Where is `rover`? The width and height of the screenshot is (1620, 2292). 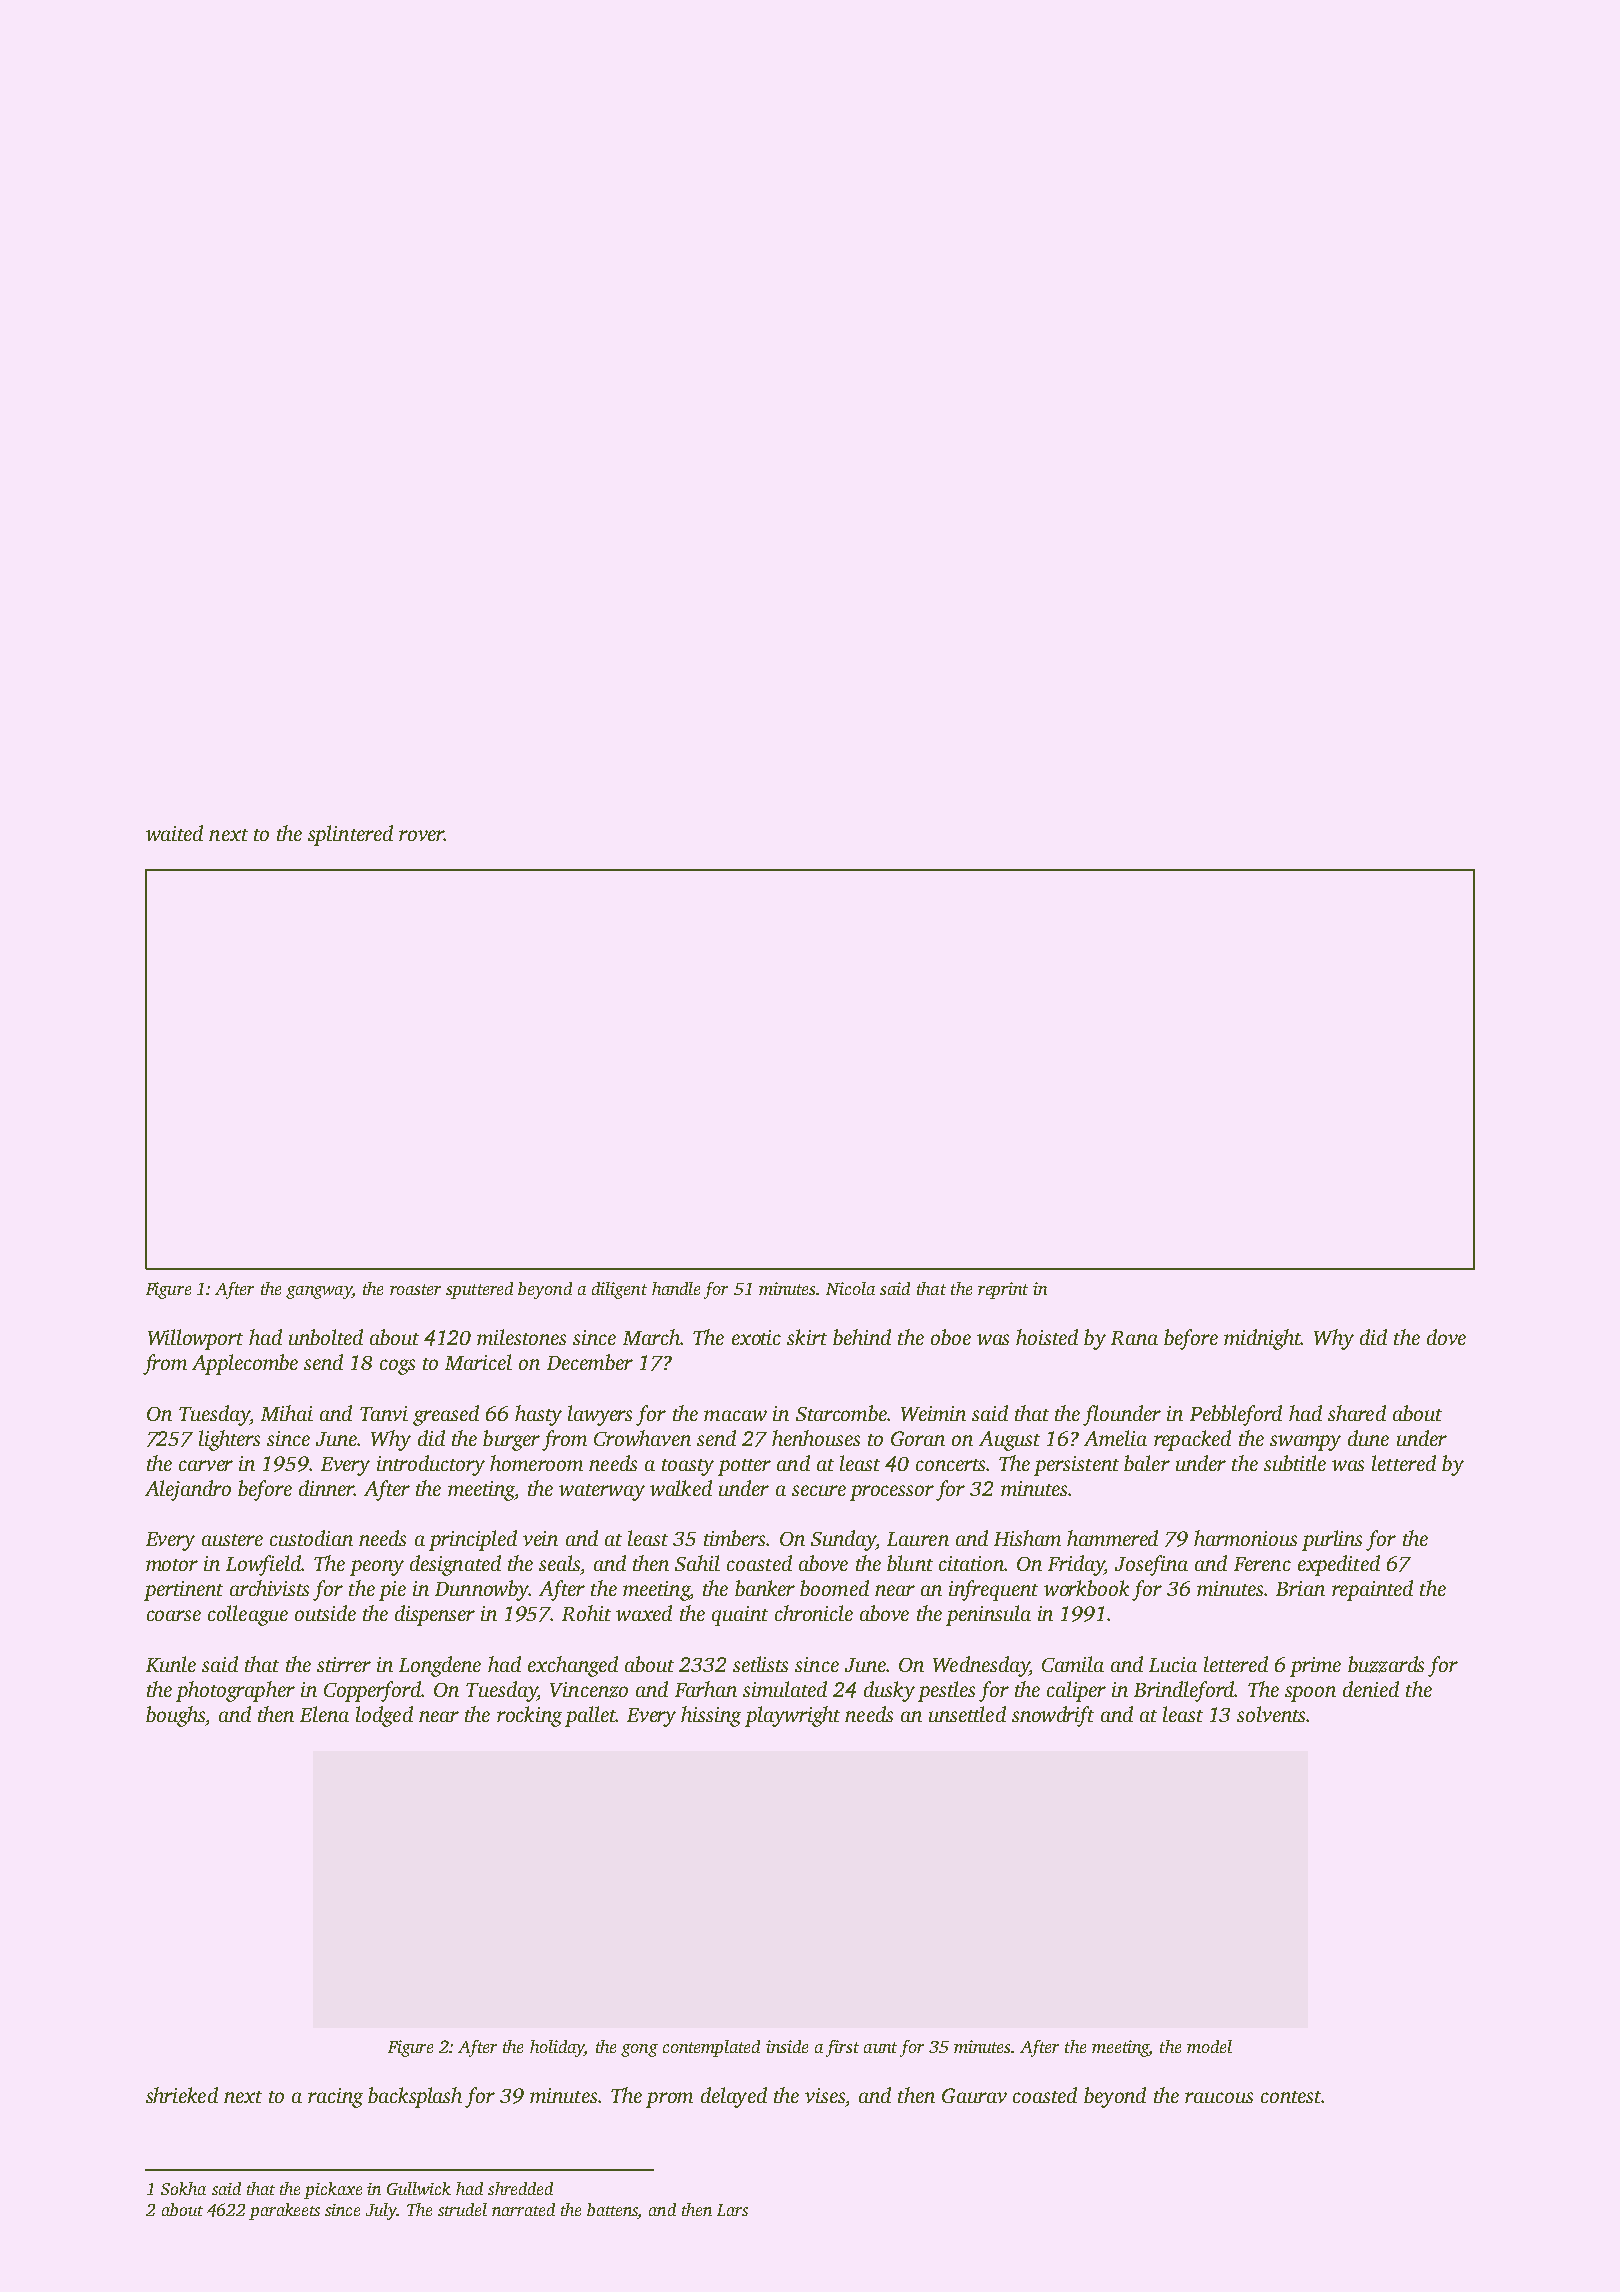
rover is located at coordinates (421, 835).
